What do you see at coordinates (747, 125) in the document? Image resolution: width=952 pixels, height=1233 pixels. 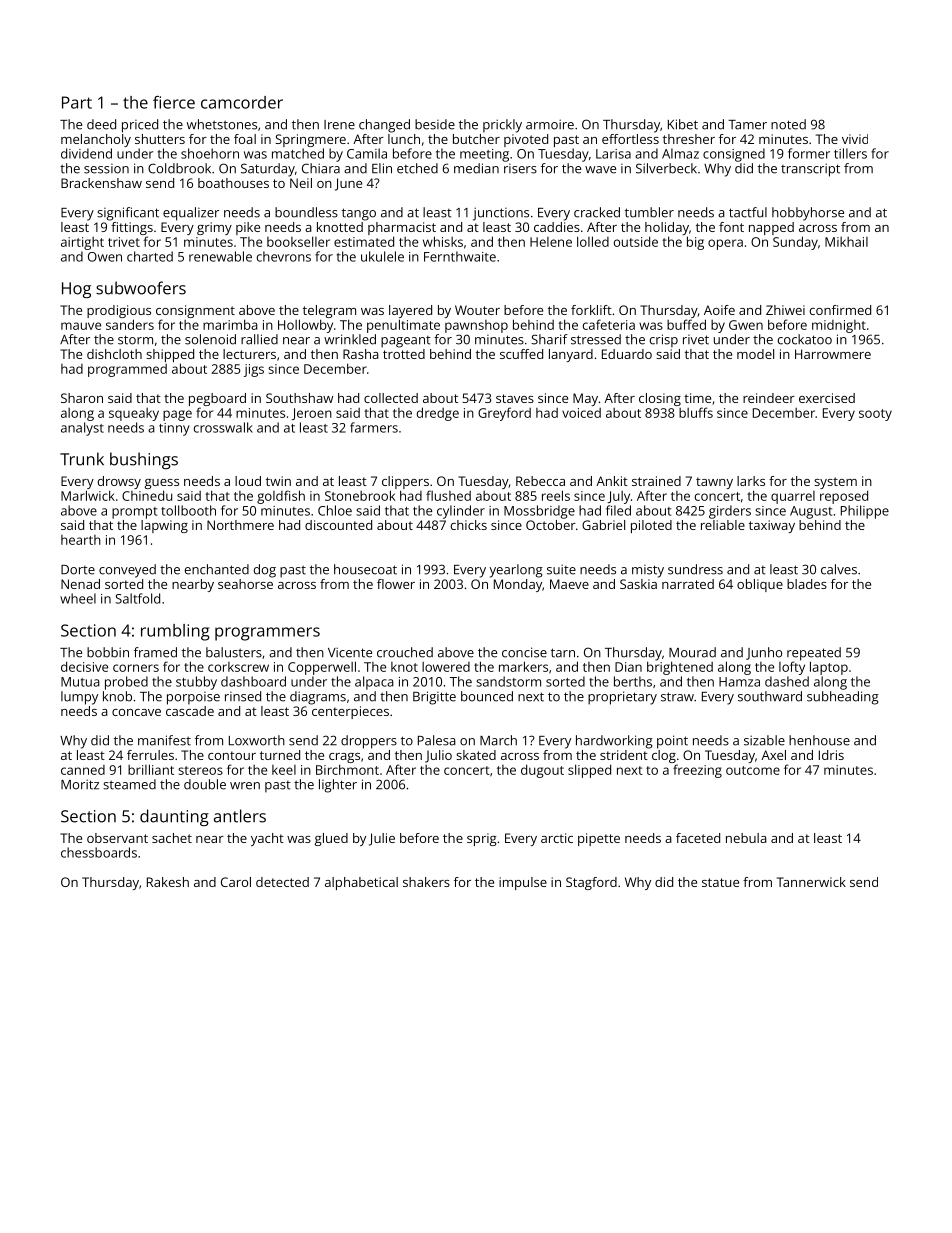 I see `Tamer` at bounding box center [747, 125].
